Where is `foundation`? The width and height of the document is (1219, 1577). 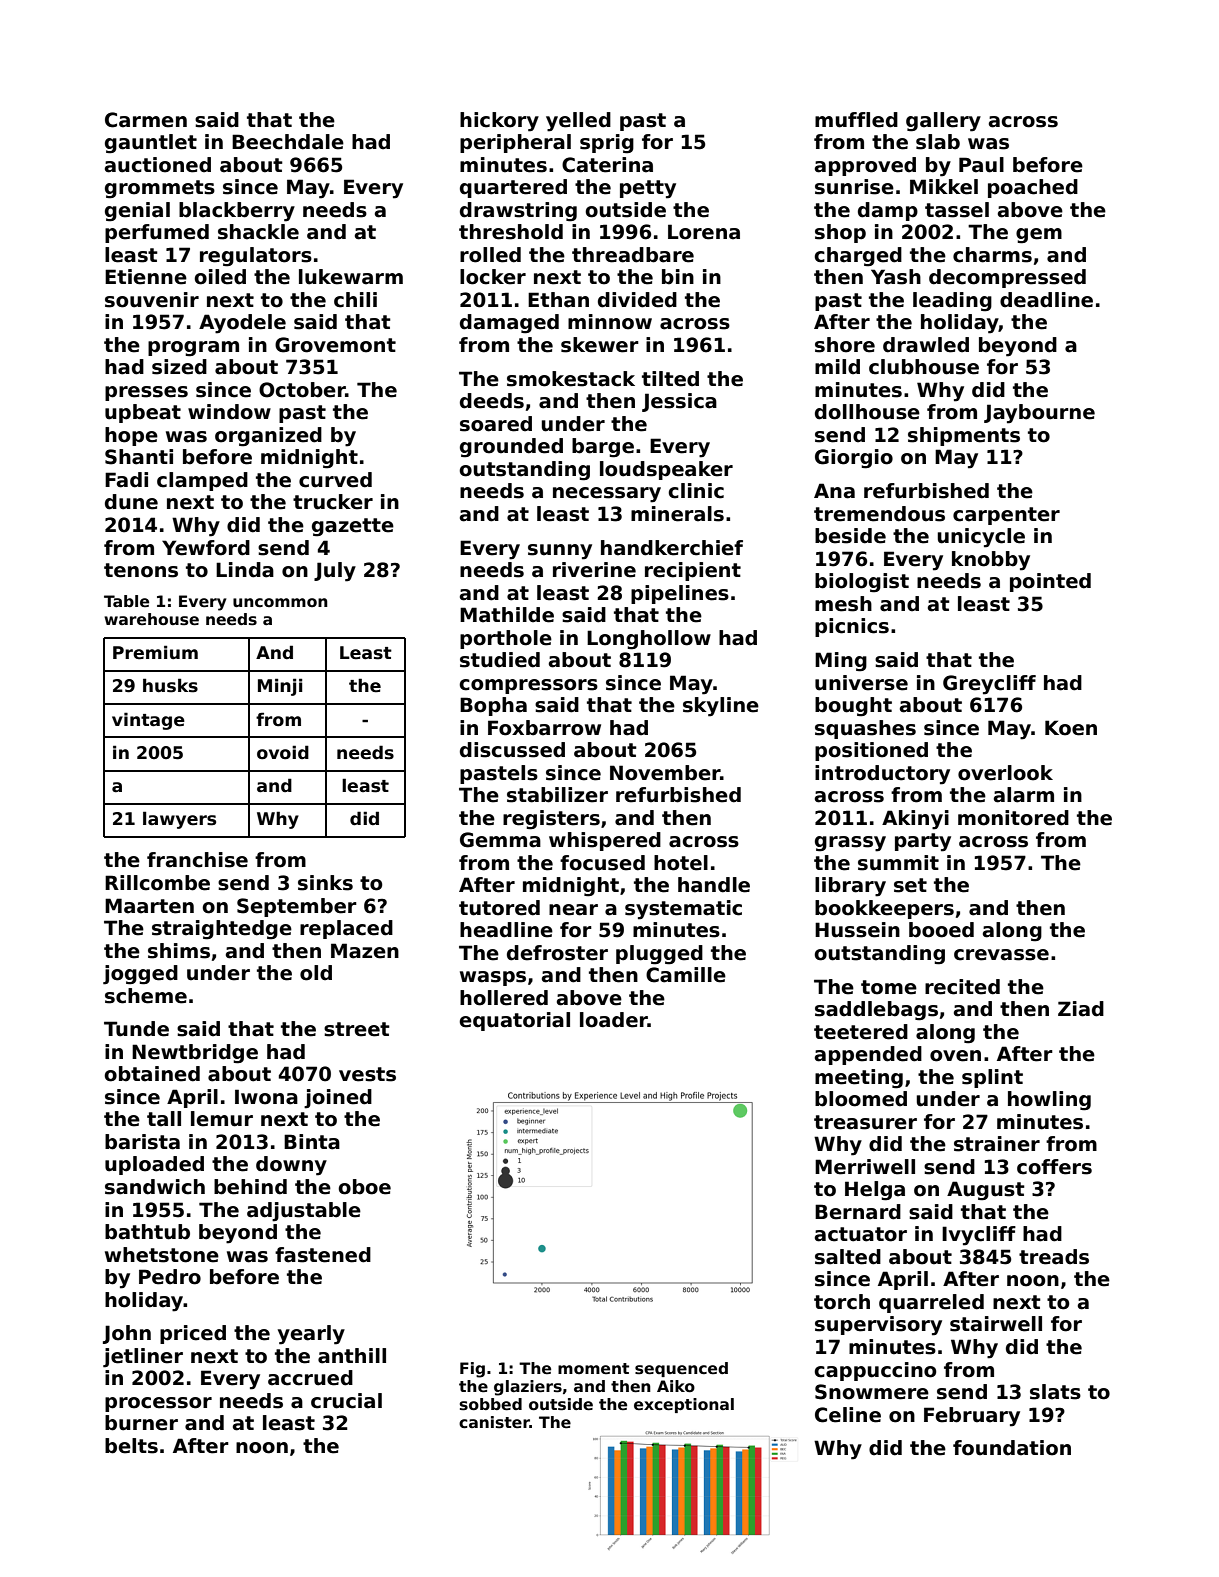 foundation is located at coordinates (1012, 1448).
